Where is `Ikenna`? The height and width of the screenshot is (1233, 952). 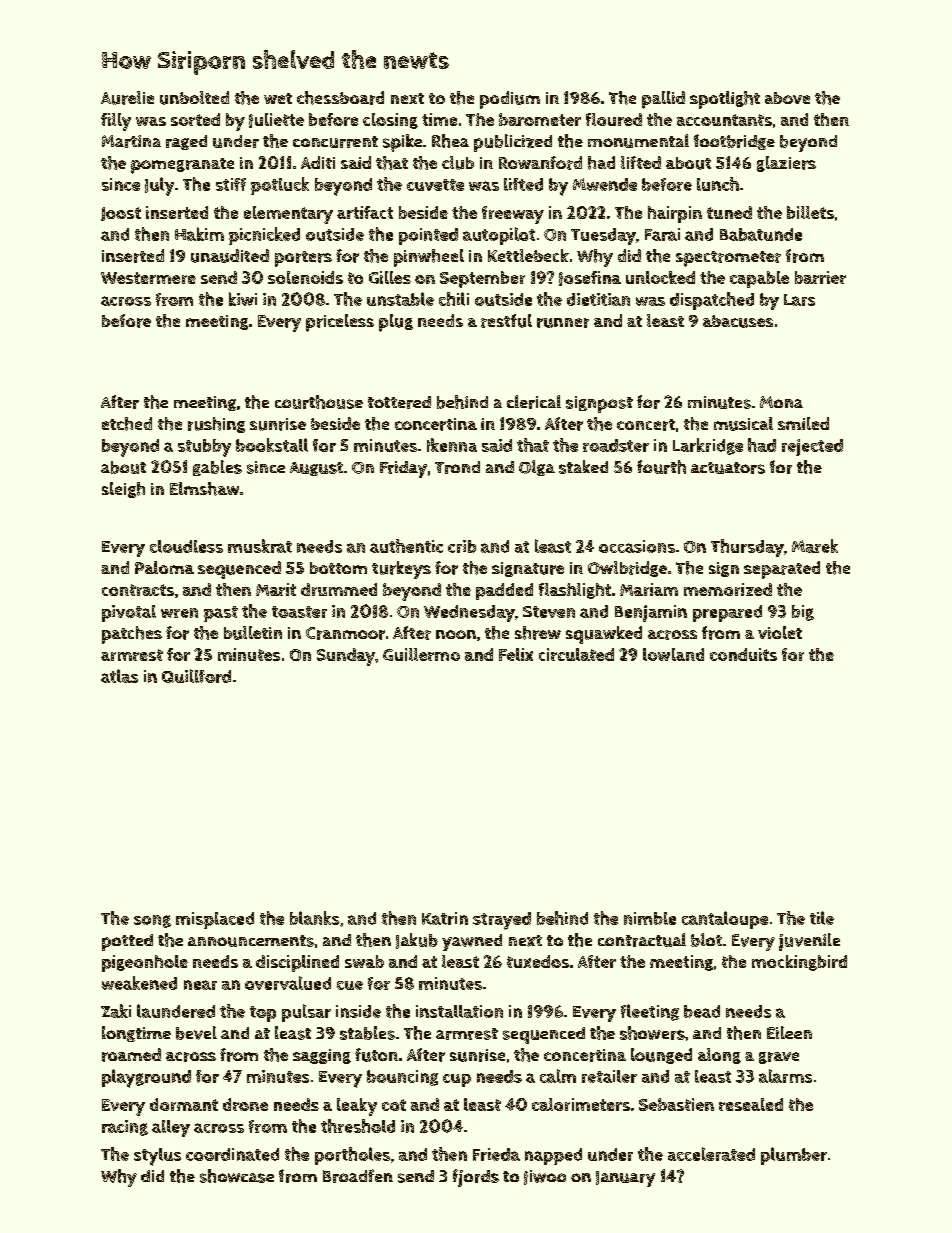 Ikenna is located at coordinates (452, 445).
